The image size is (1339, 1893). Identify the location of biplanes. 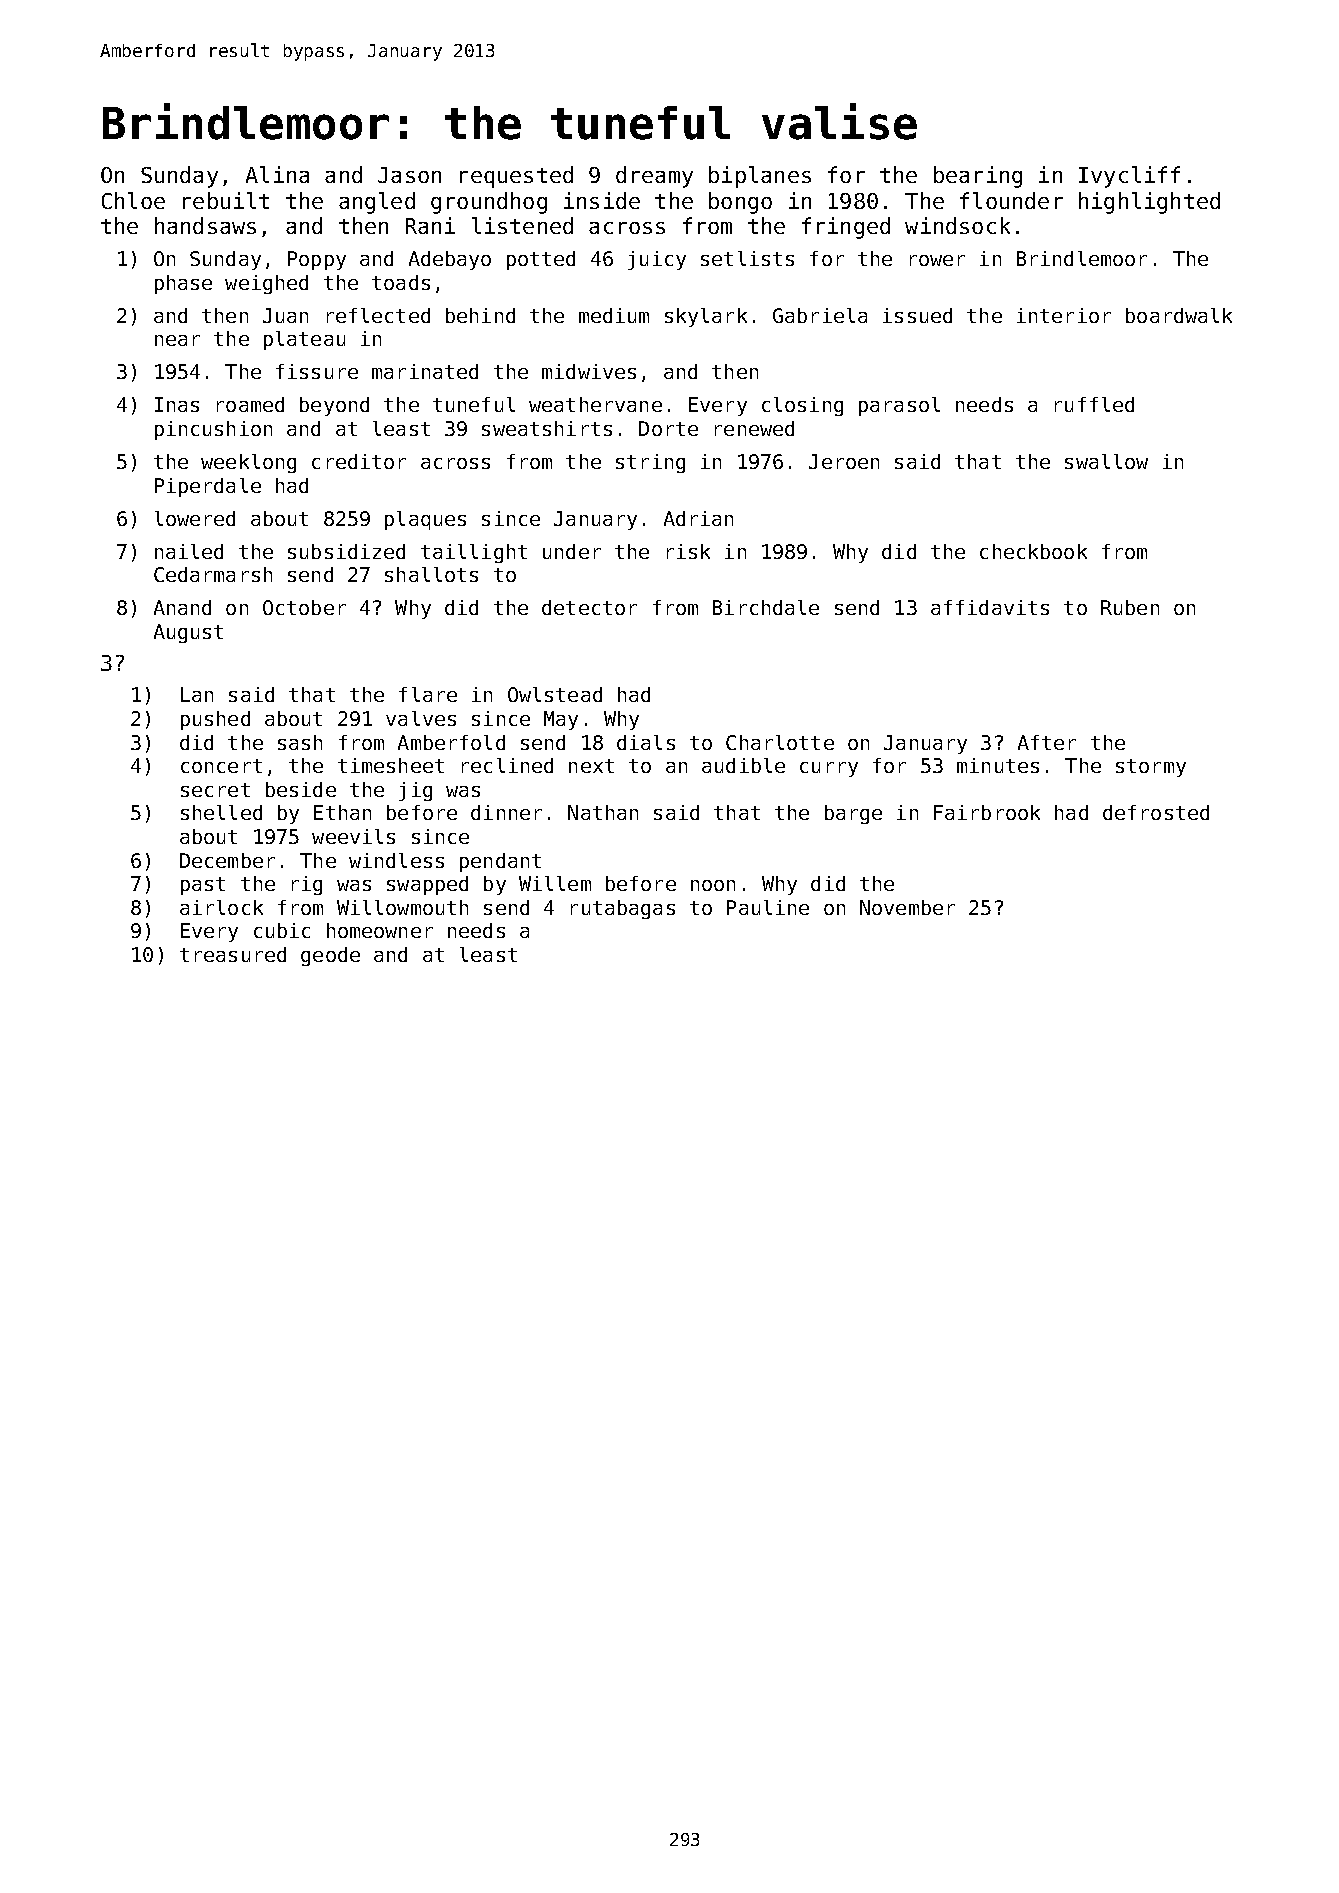
(760, 177).
